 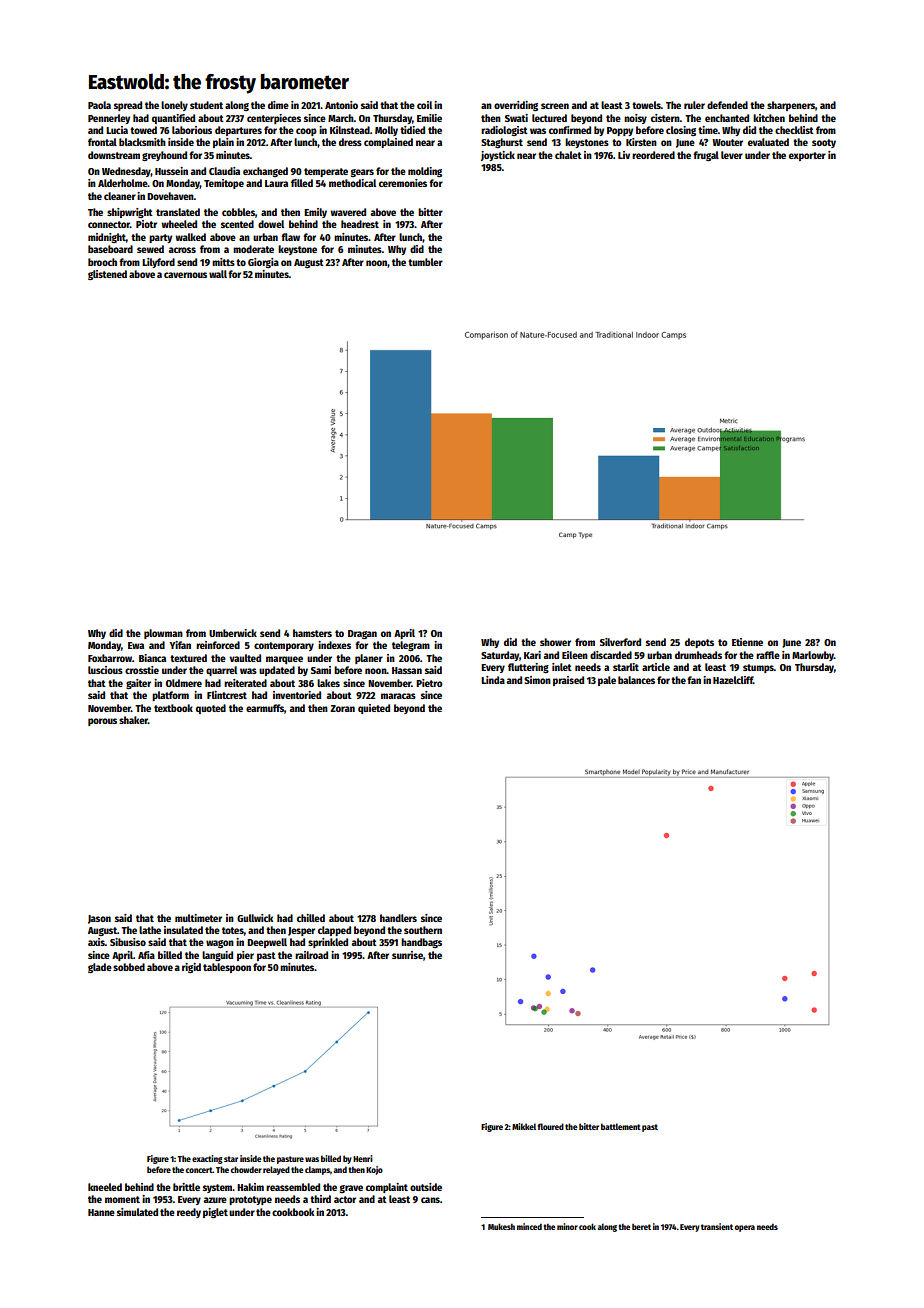 I want to click on Dragan, so click(x=362, y=634).
